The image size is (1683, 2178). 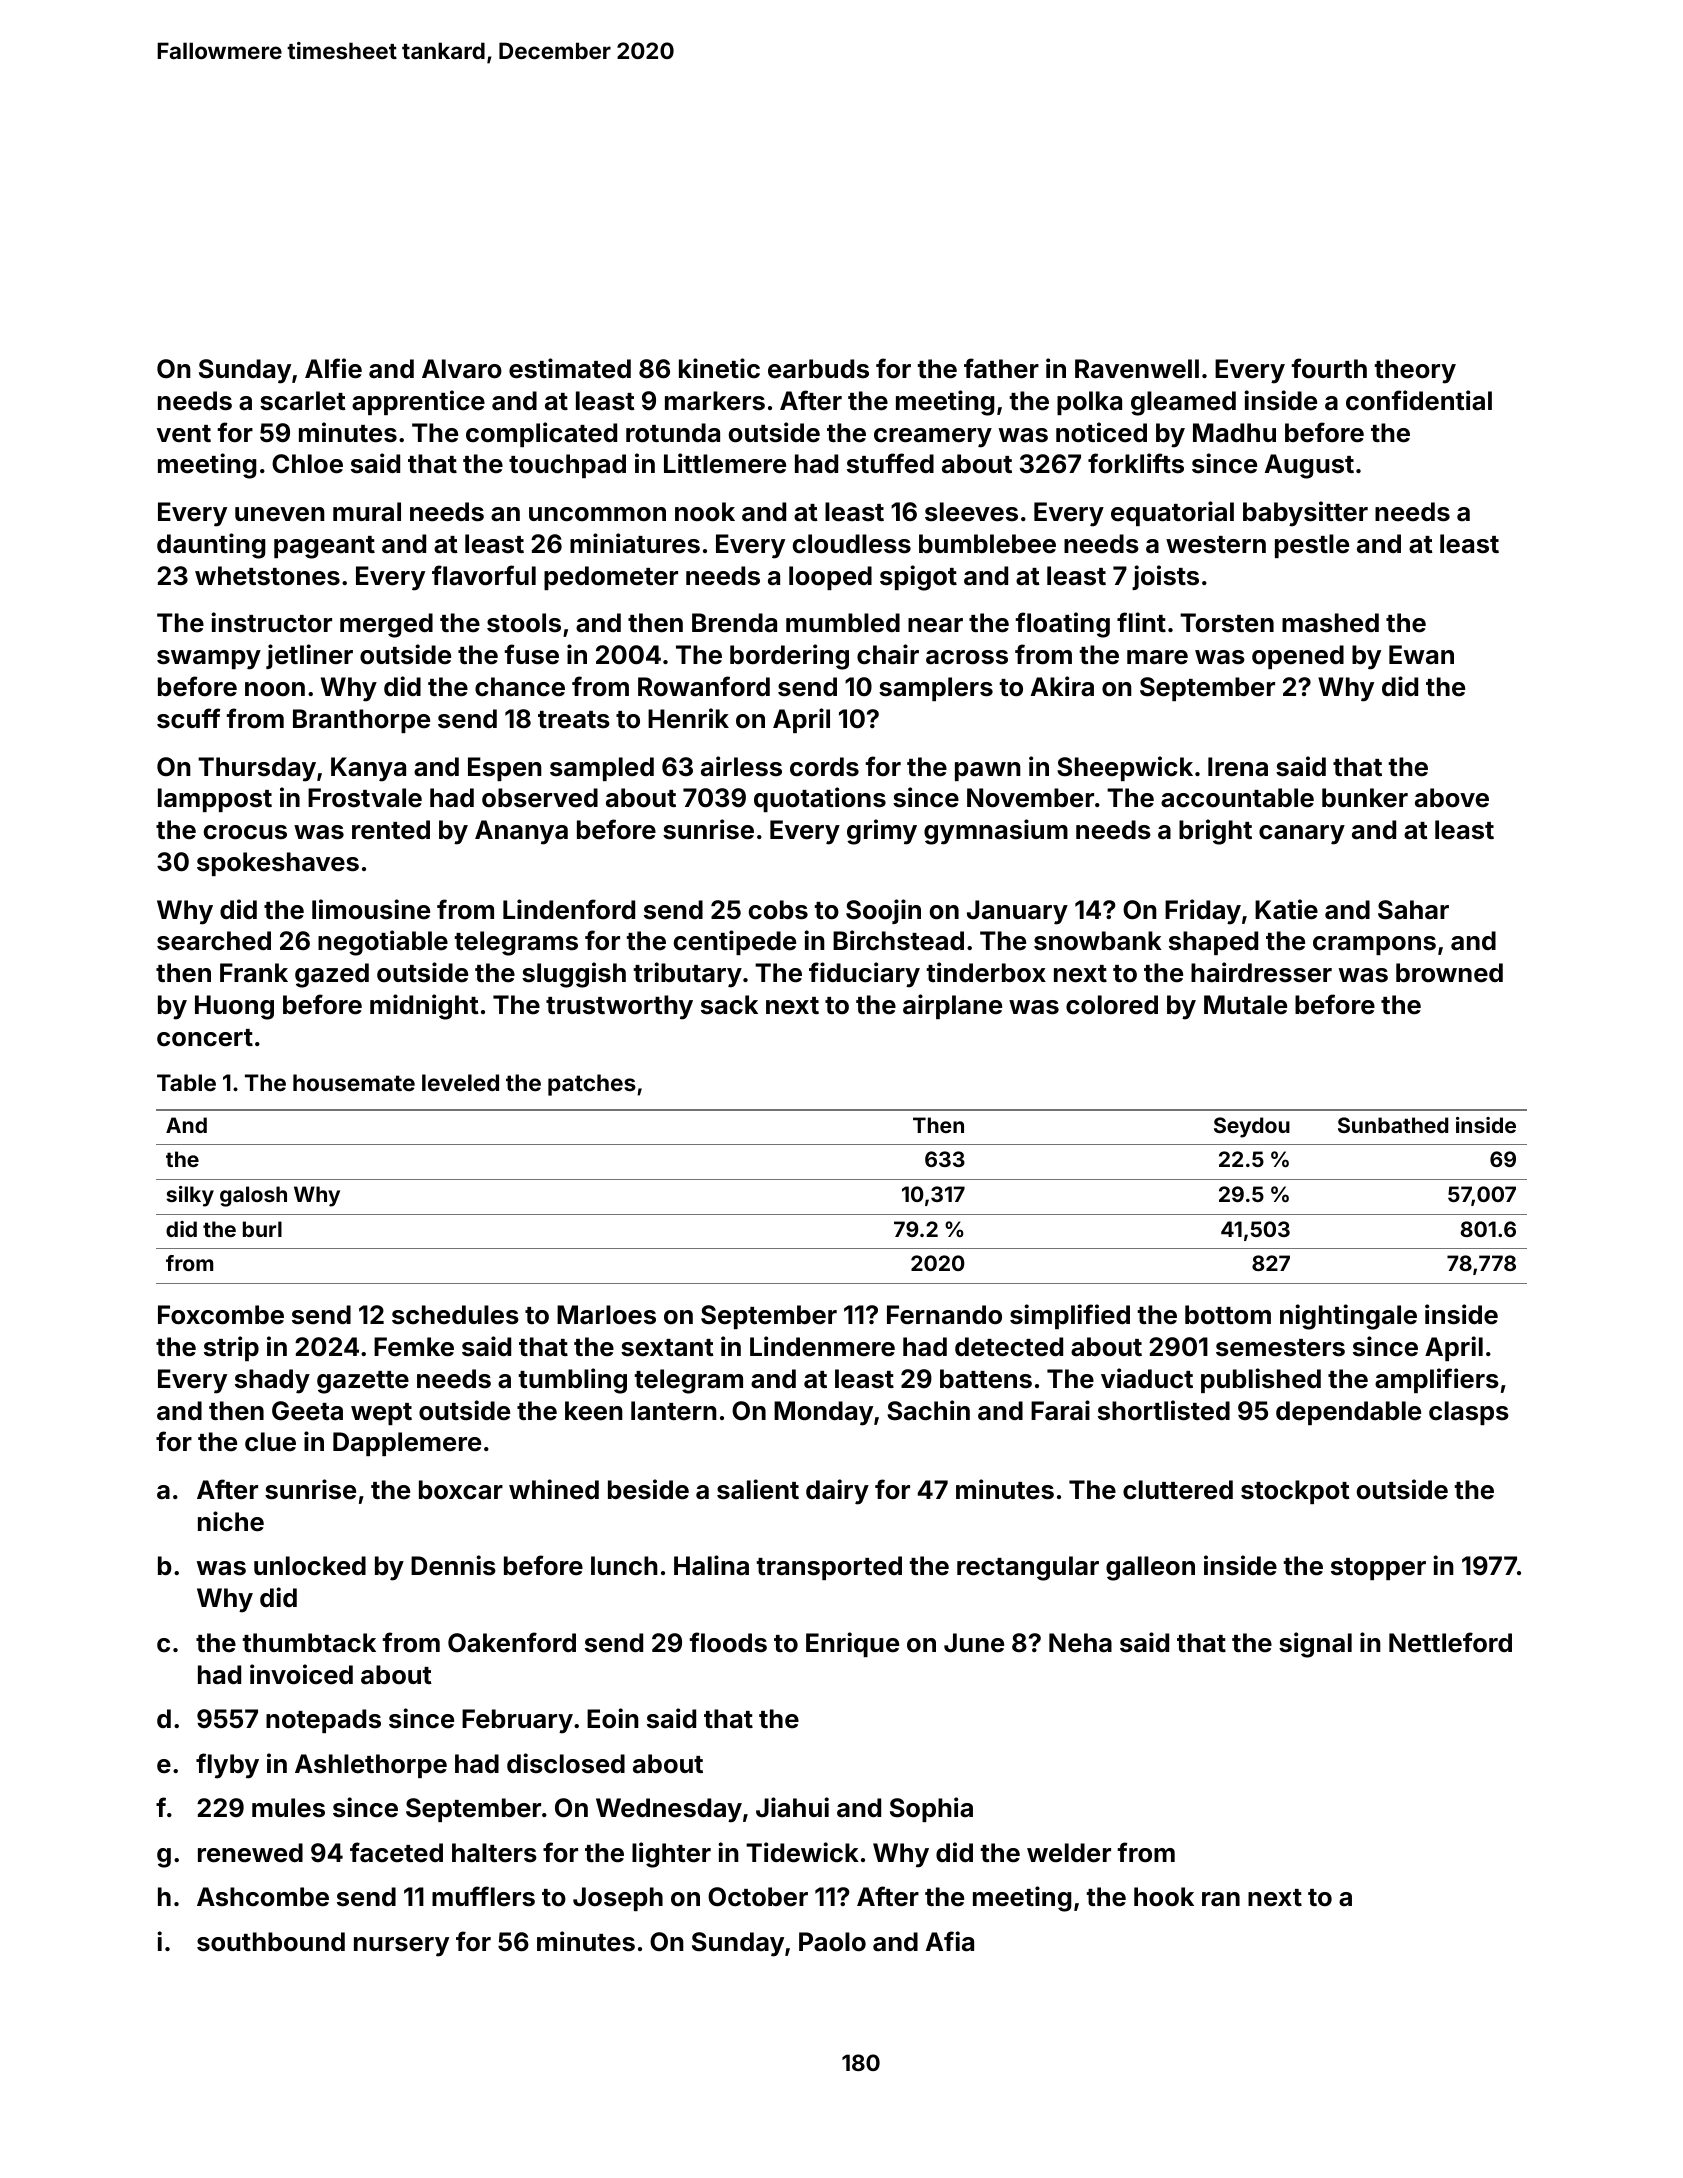 What do you see at coordinates (1449, 973) in the screenshot?
I see `browned` at bounding box center [1449, 973].
